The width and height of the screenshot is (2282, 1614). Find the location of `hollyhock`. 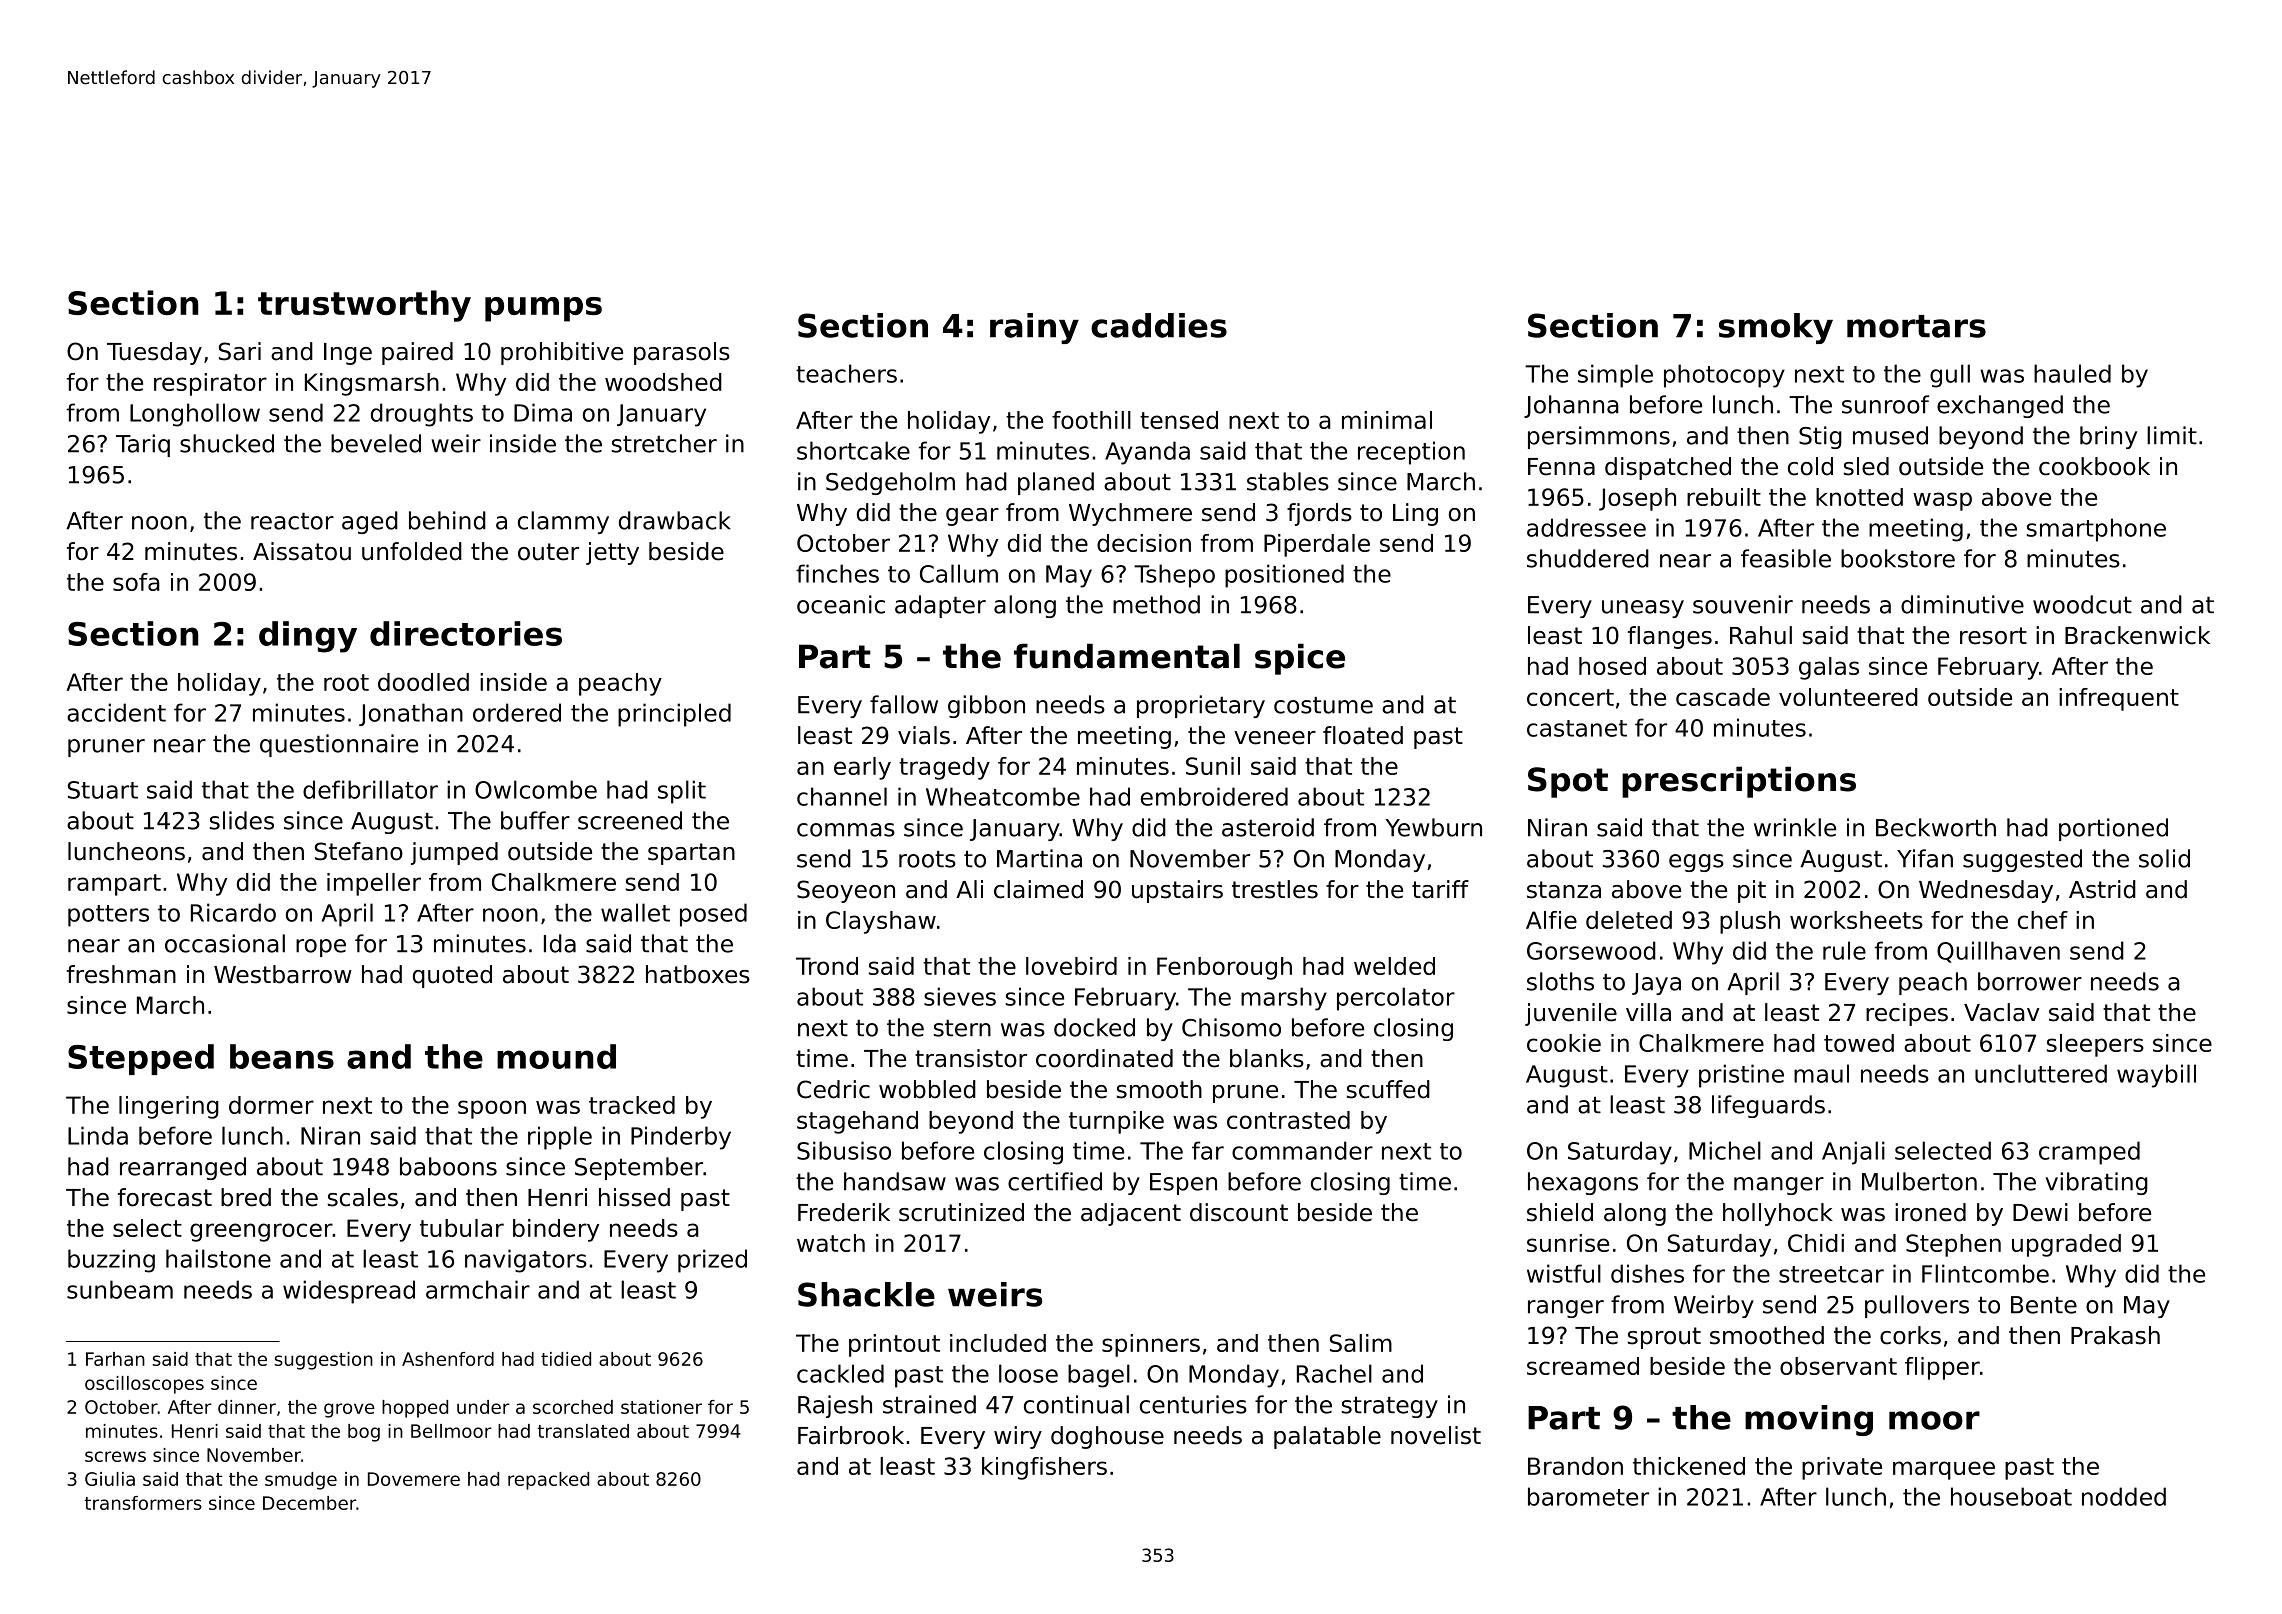

hollyhock is located at coordinates (1778, 1214).
